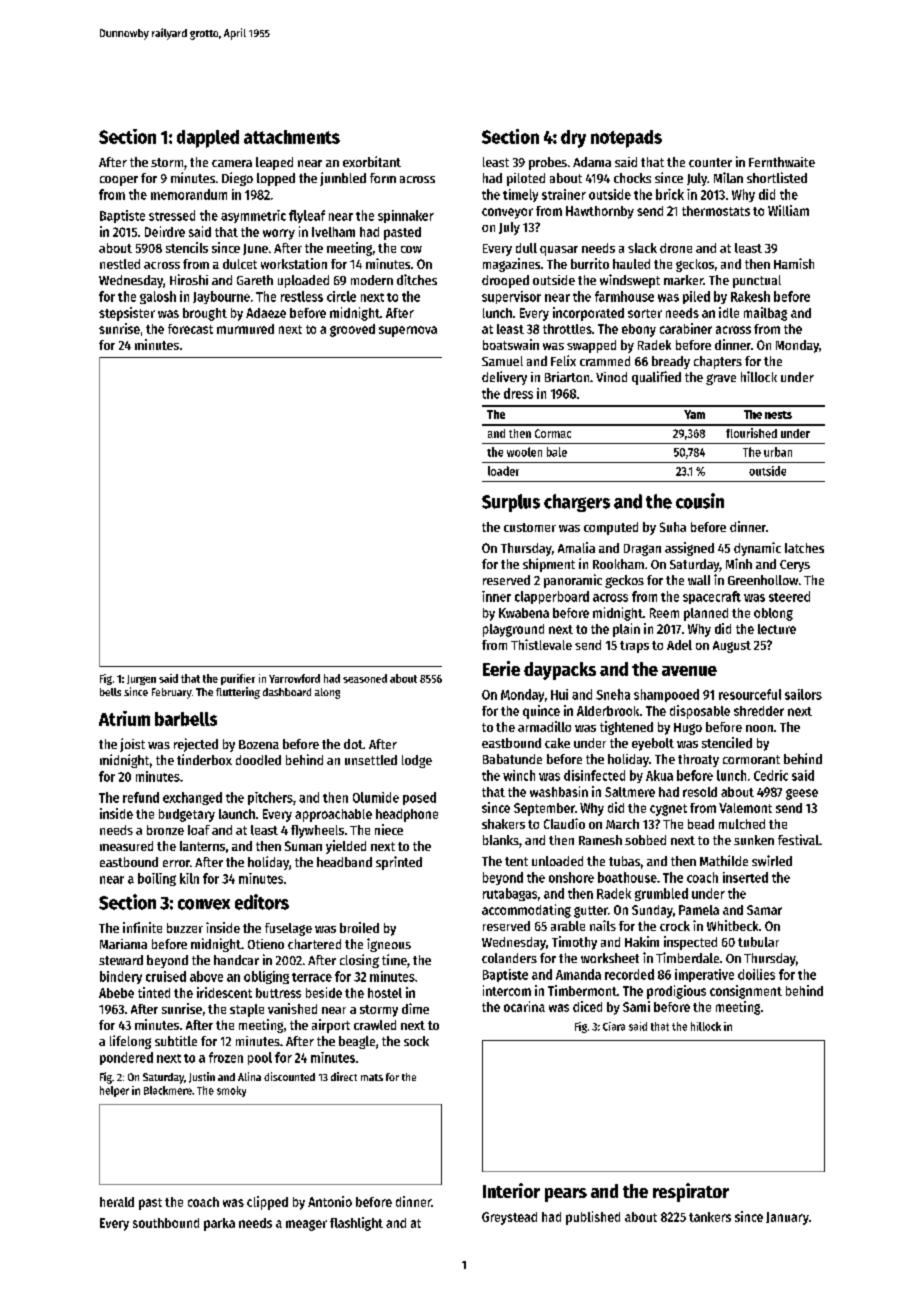  Describe the element at coordinates (526, 911) in the document. I see `accommodating` at that location.
